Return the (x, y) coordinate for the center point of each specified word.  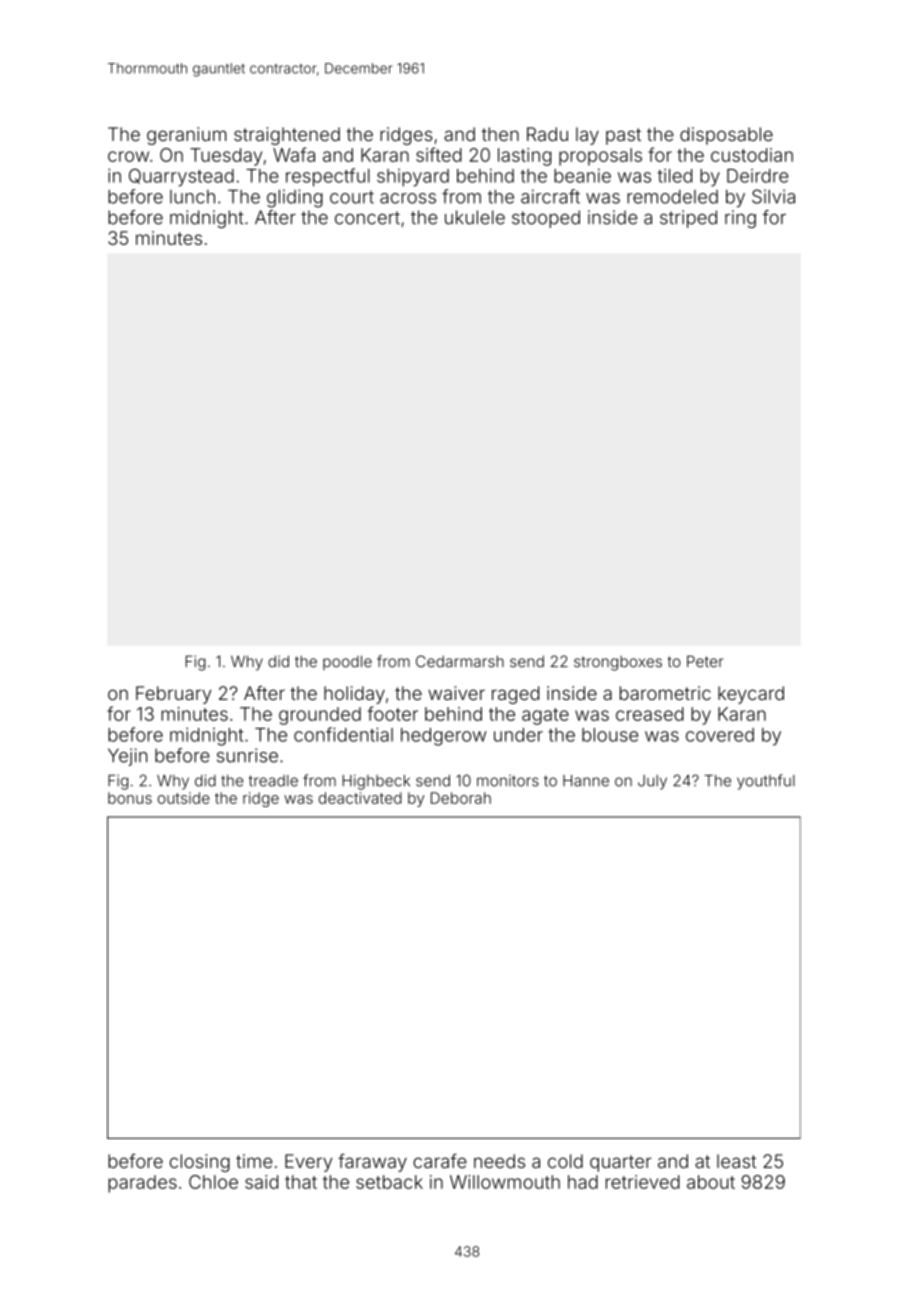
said (261, 1182)
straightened (287, 136)
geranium (187, 136)
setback (389, 1182)
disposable (726, 136)
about (711, 1182)
